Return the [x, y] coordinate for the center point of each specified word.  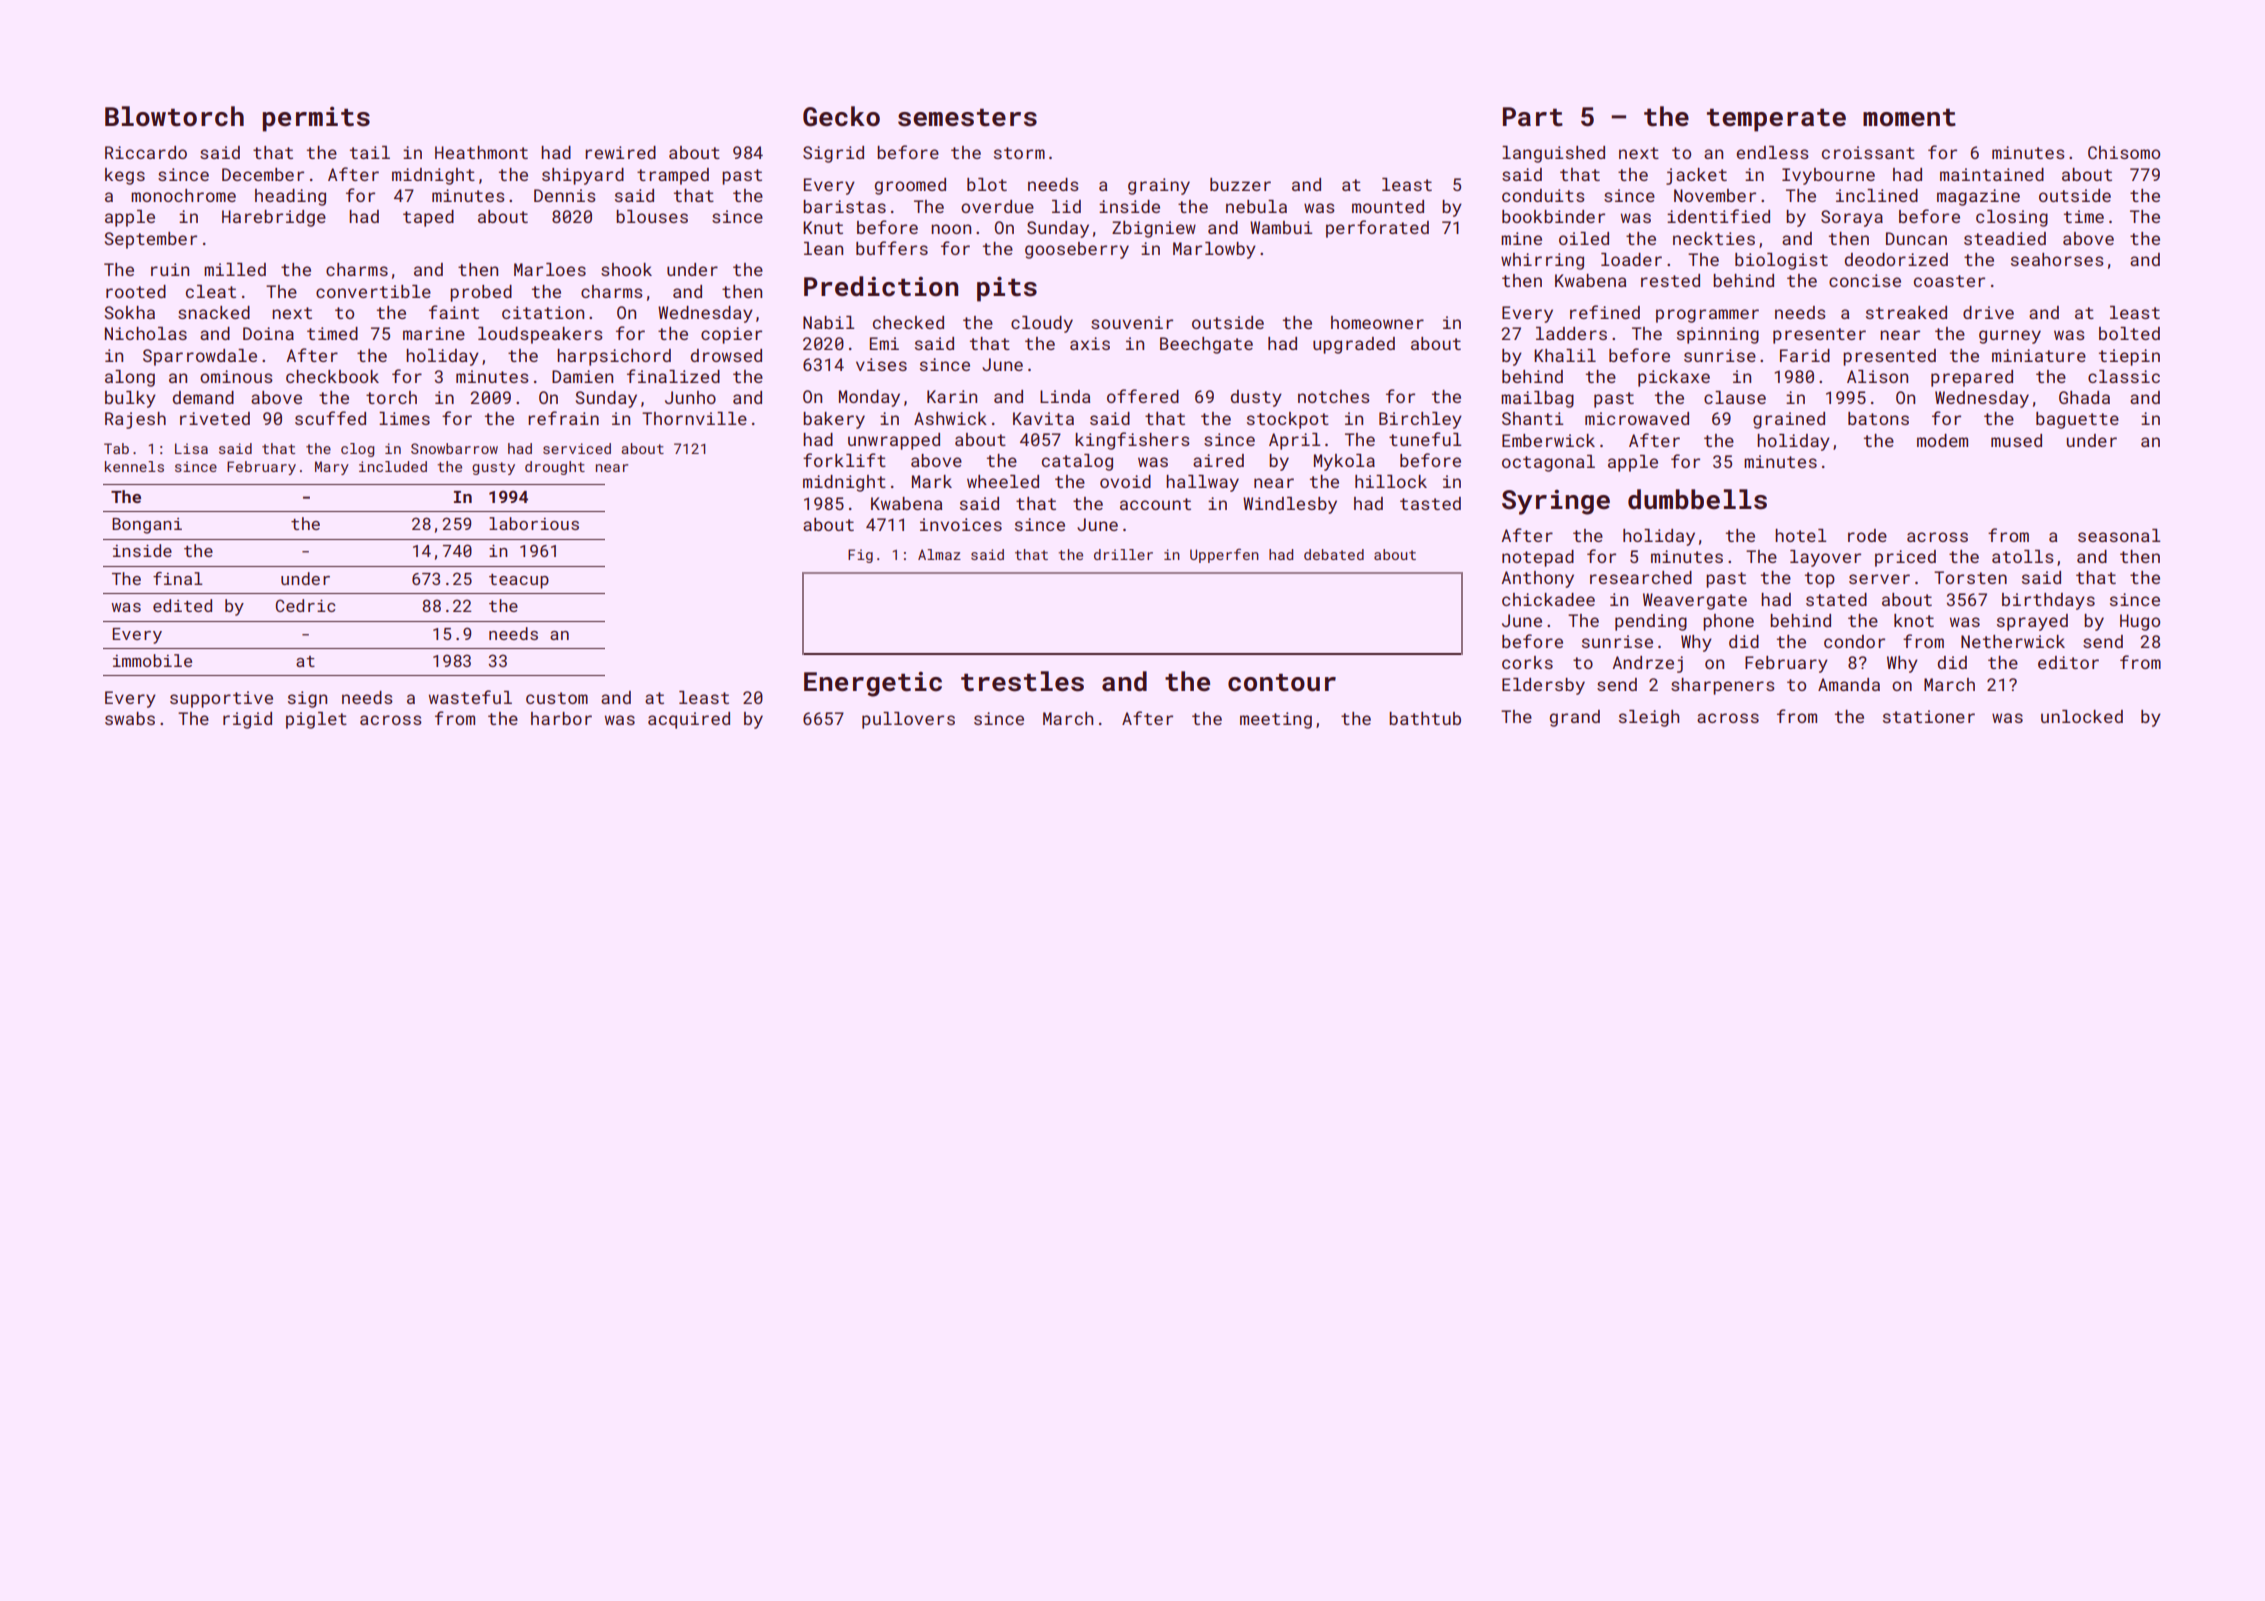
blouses [652, 216]
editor [2068, 662]
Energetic [873, 684]
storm [1019, 153]
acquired [689, 720]
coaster [1949, 281]
